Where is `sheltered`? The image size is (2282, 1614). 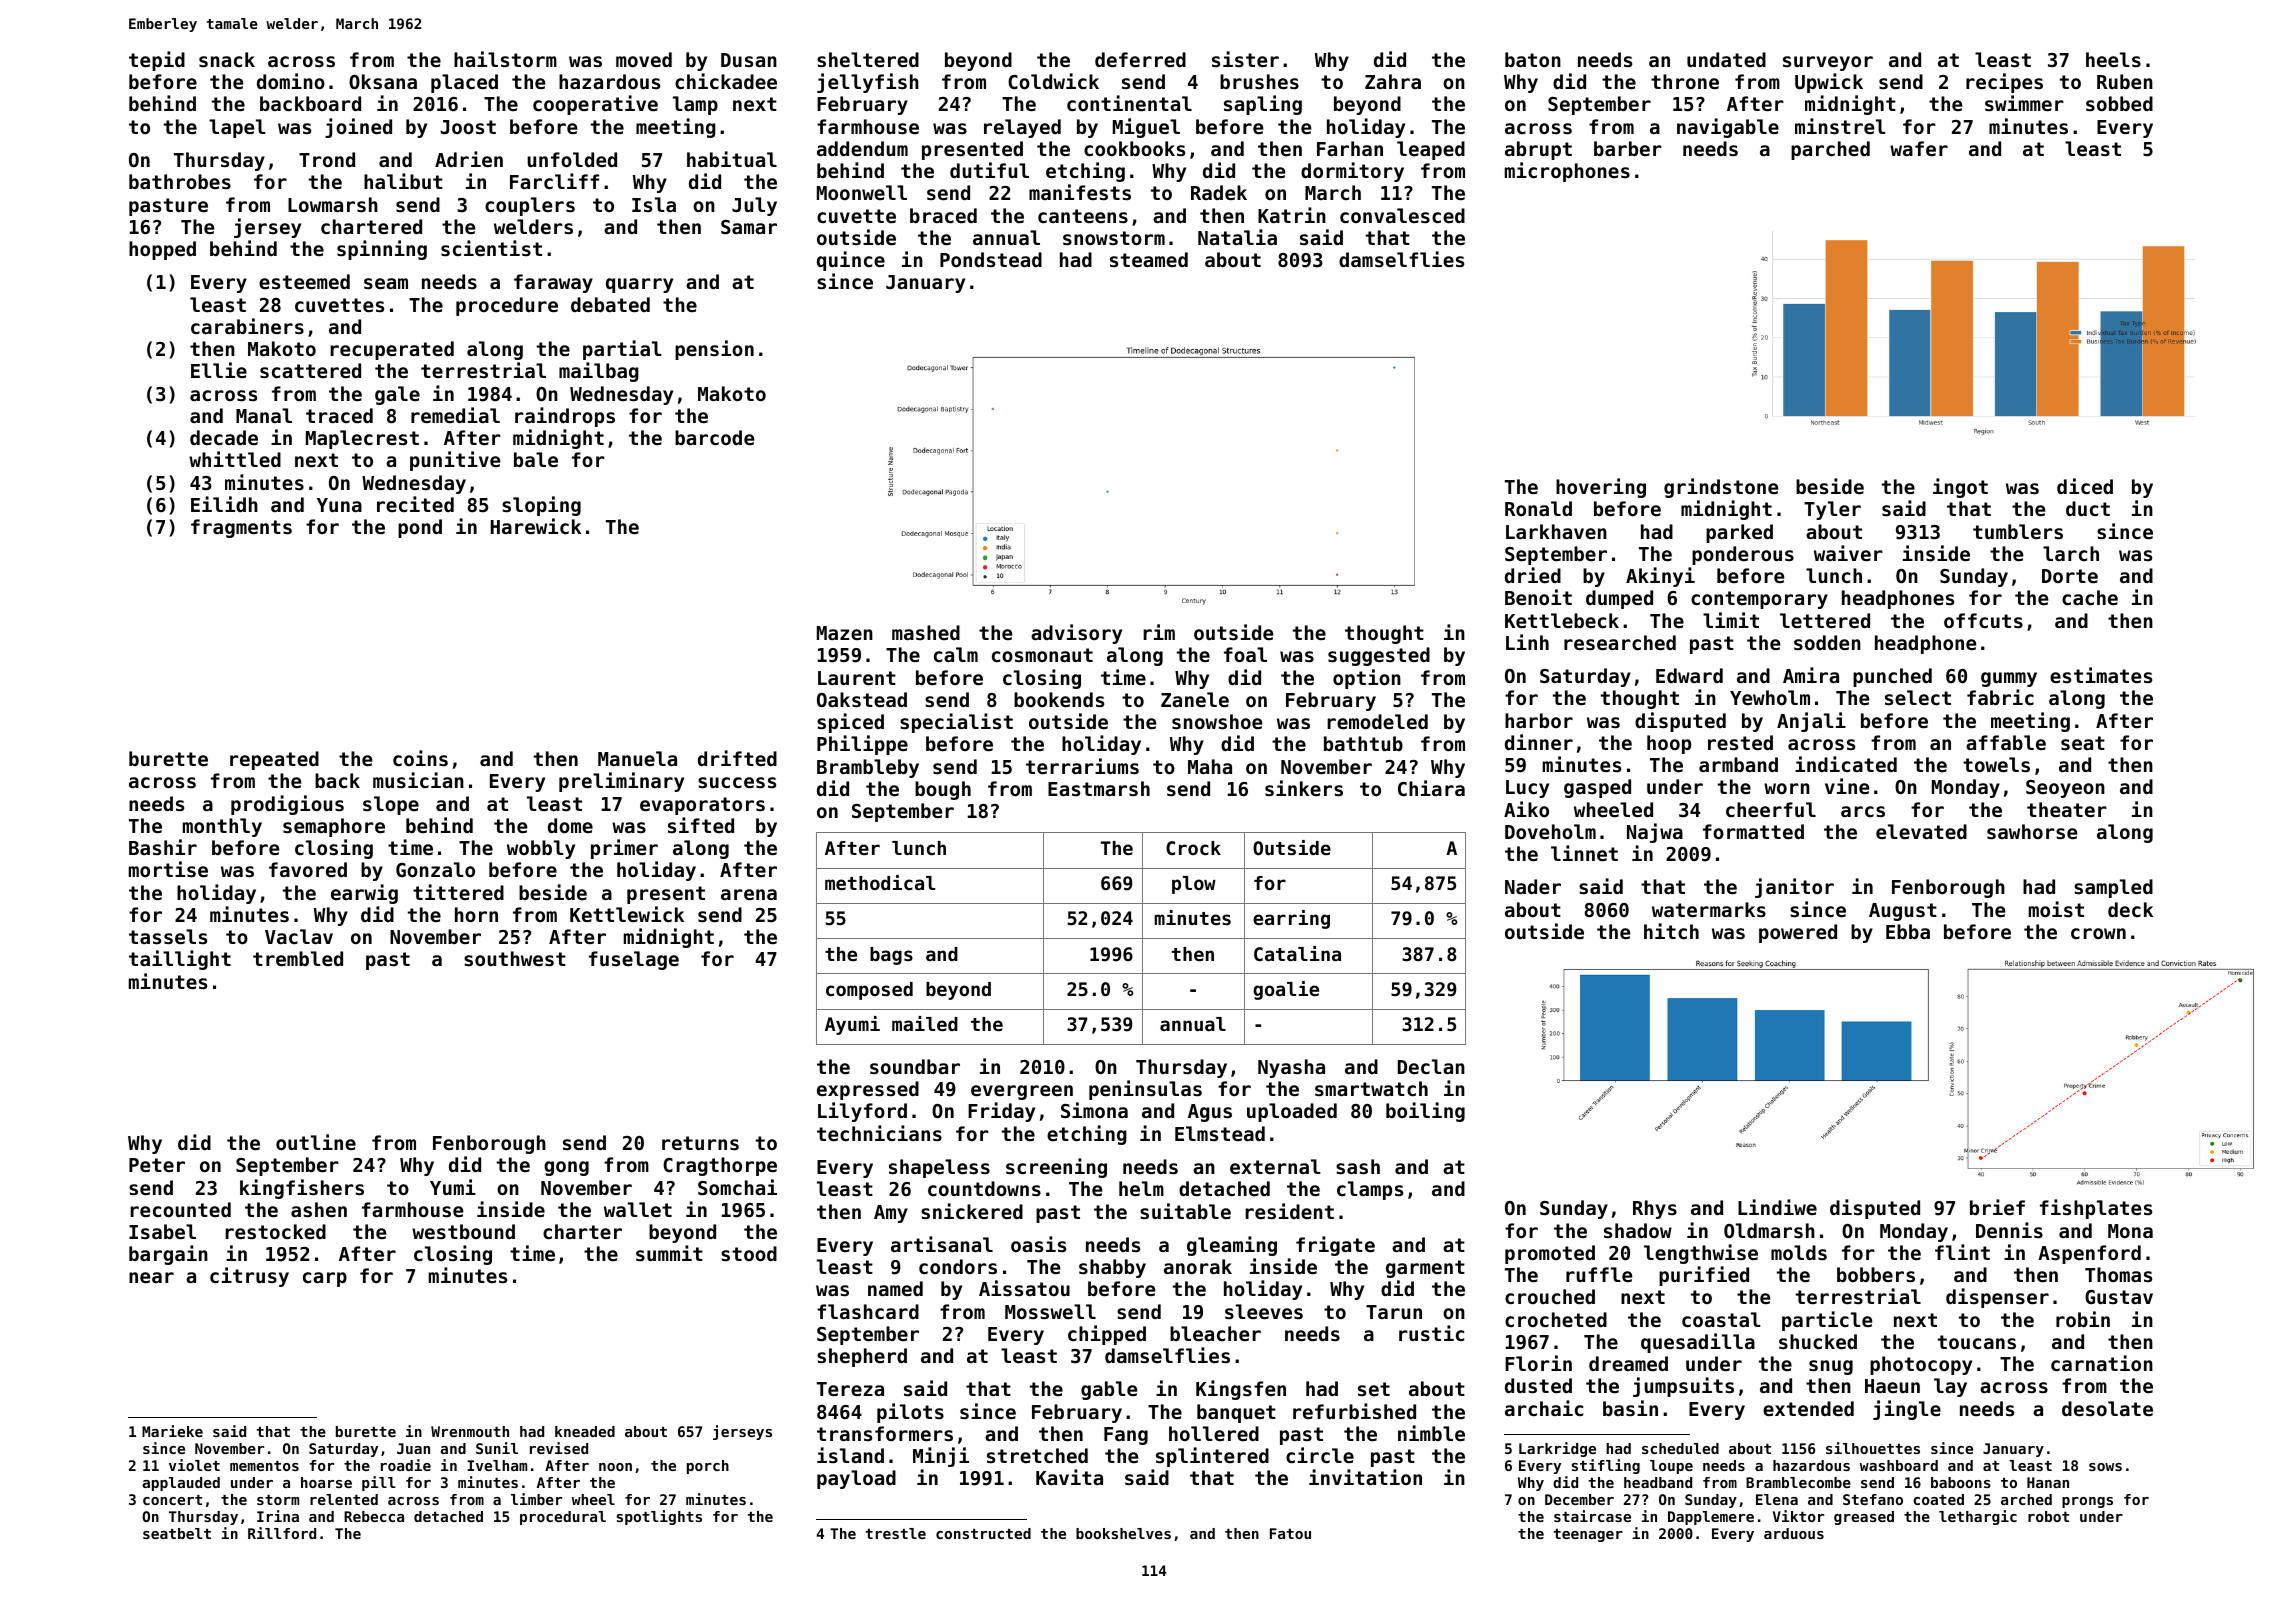 sheltered is located at coordinates (868, 59).
